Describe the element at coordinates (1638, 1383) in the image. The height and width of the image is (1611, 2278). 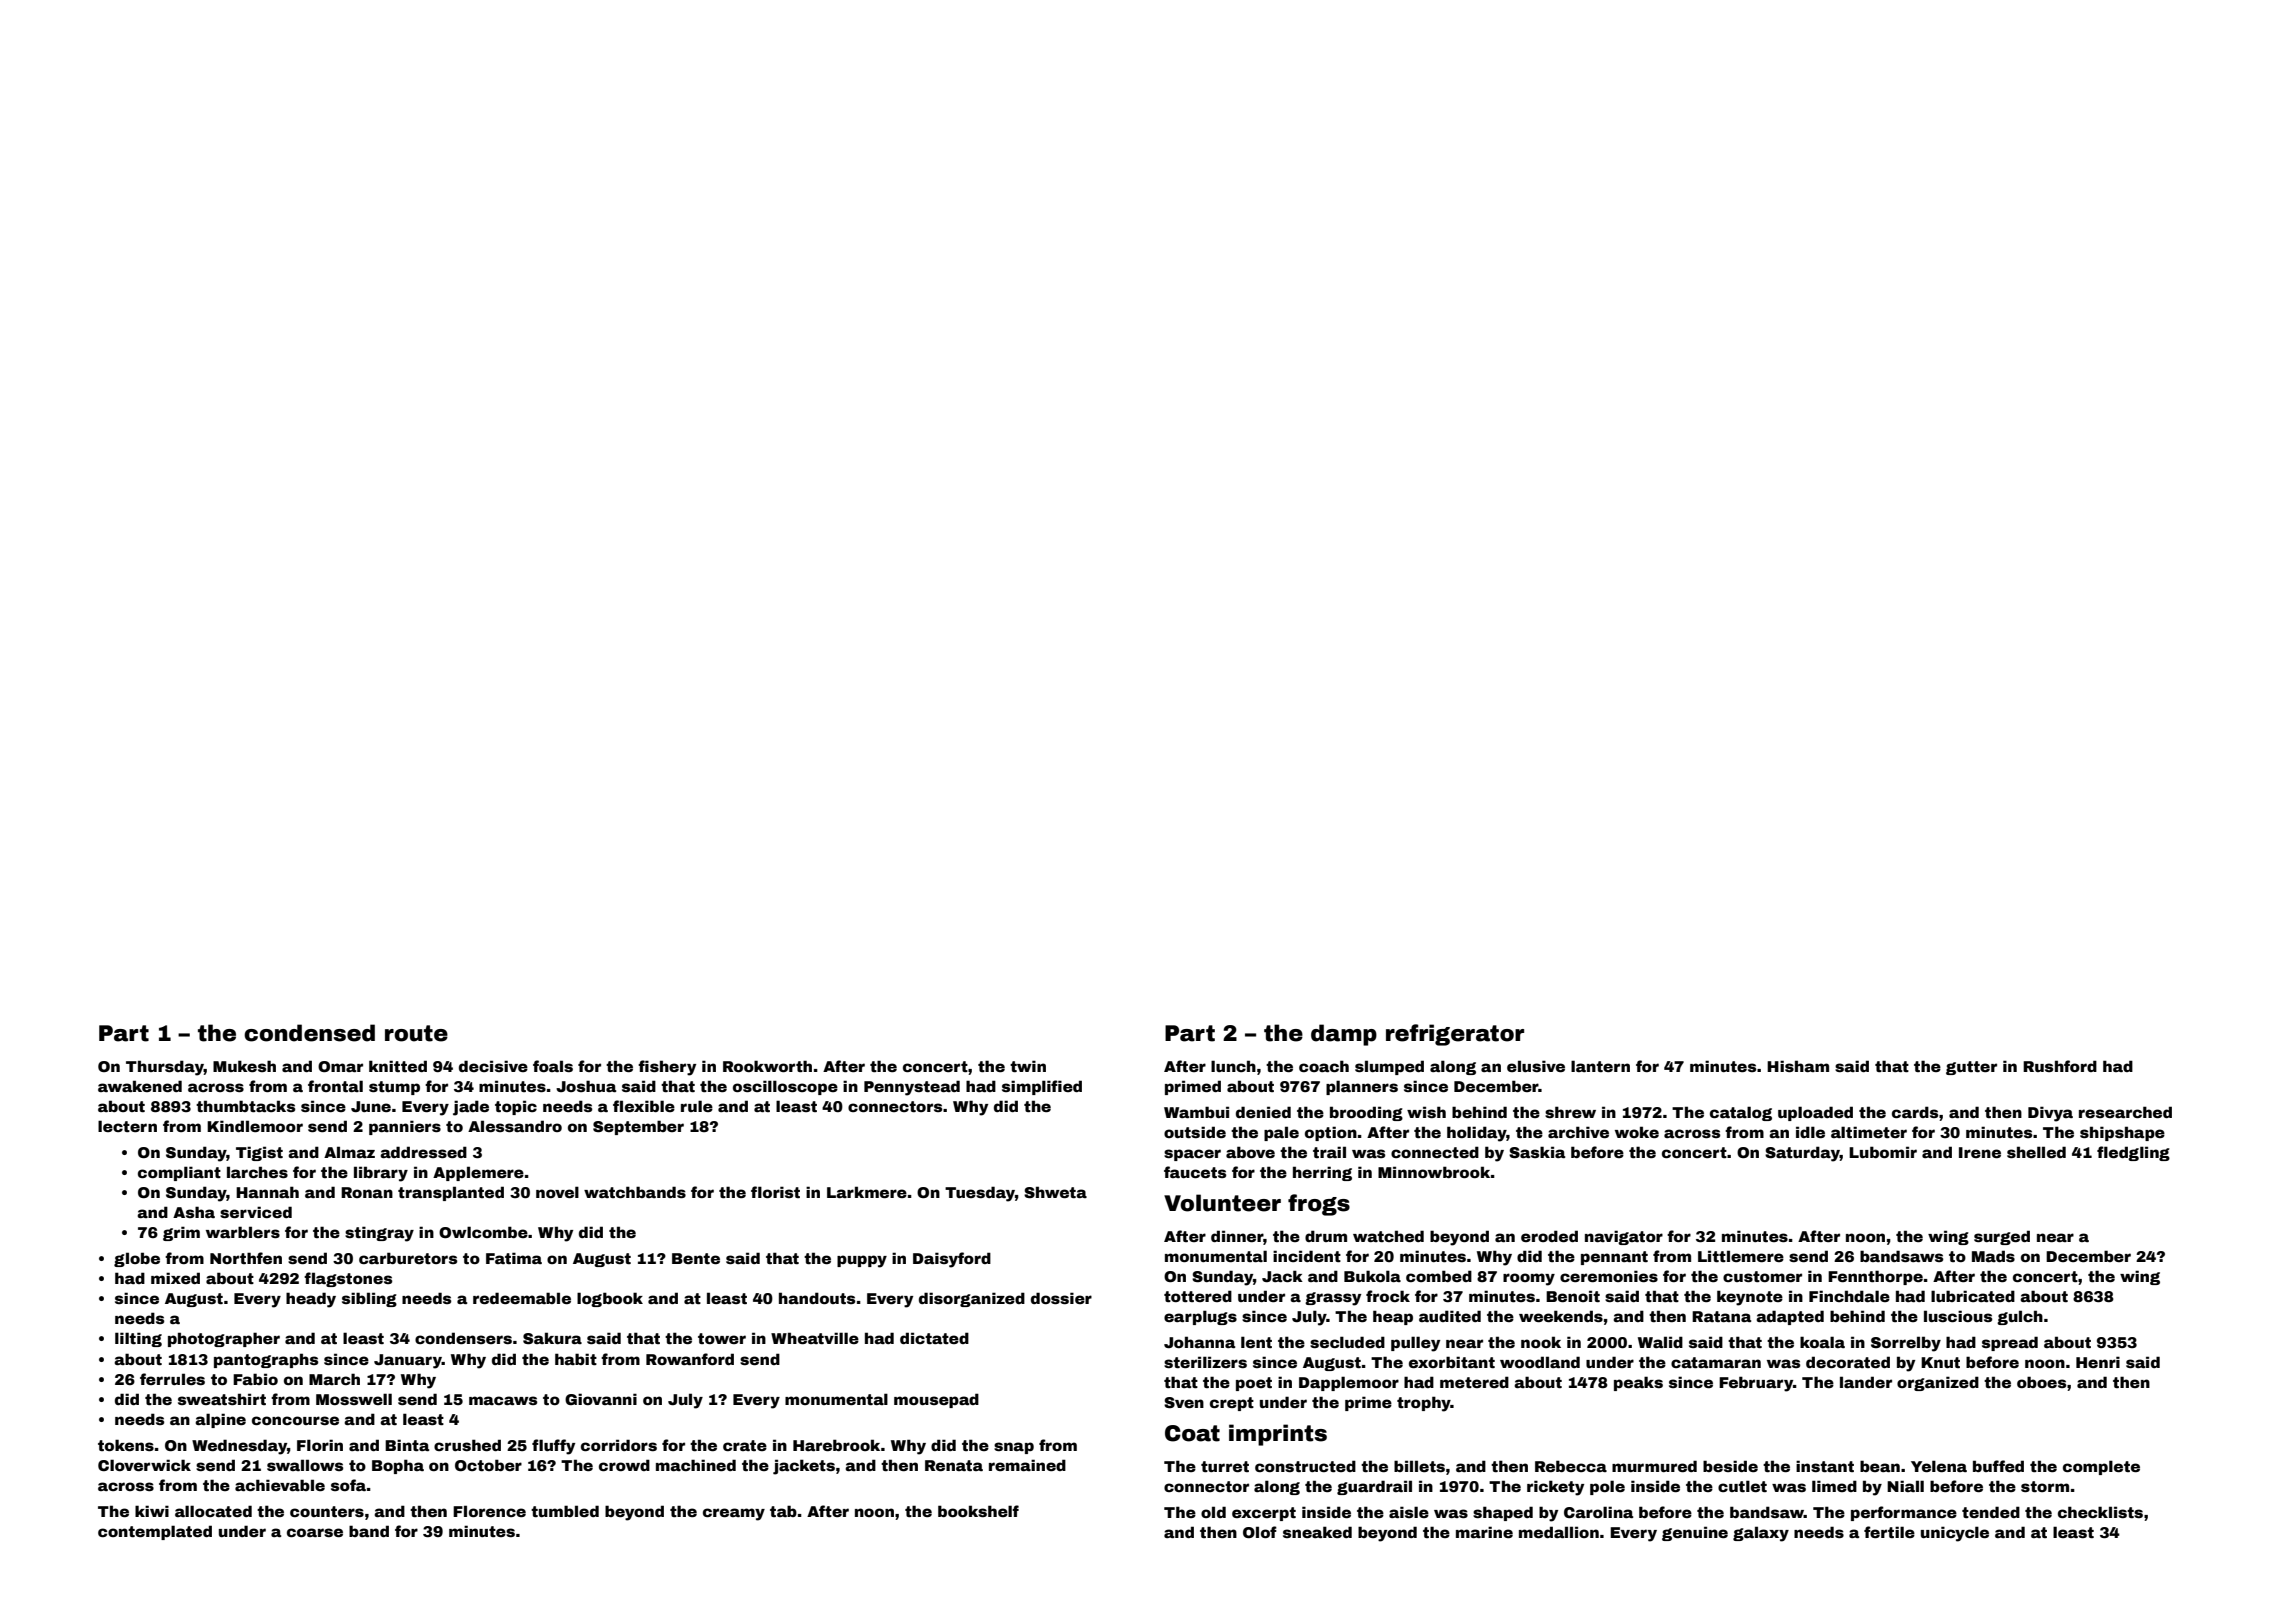
I see `peaks` at that location.
